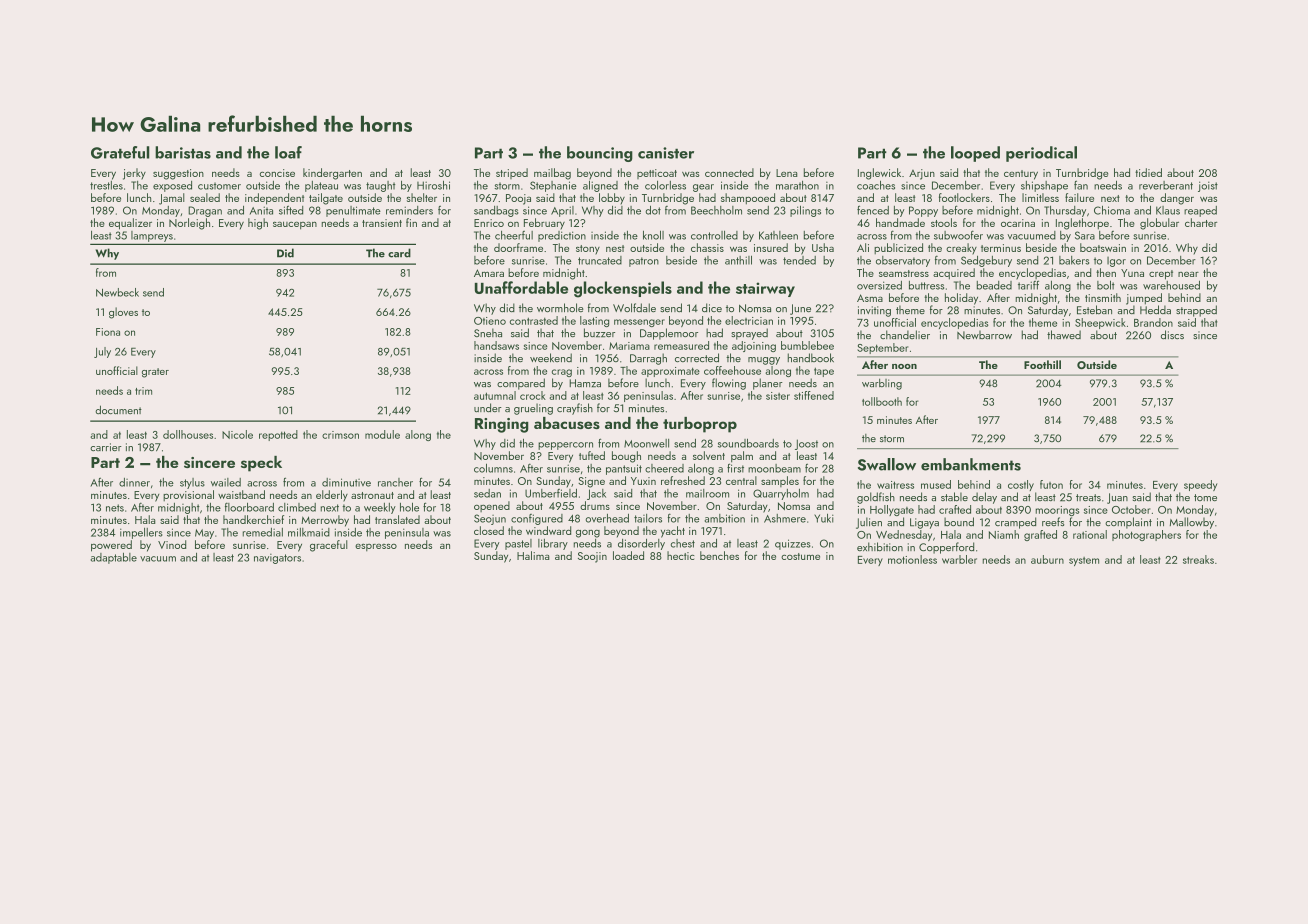 Image resolution: width=1308 pixels, height=924 pixels. What do you see at coordinates (172, 199) in the screenshot?
I see `Jamal` at bounding box center [172, 199].
